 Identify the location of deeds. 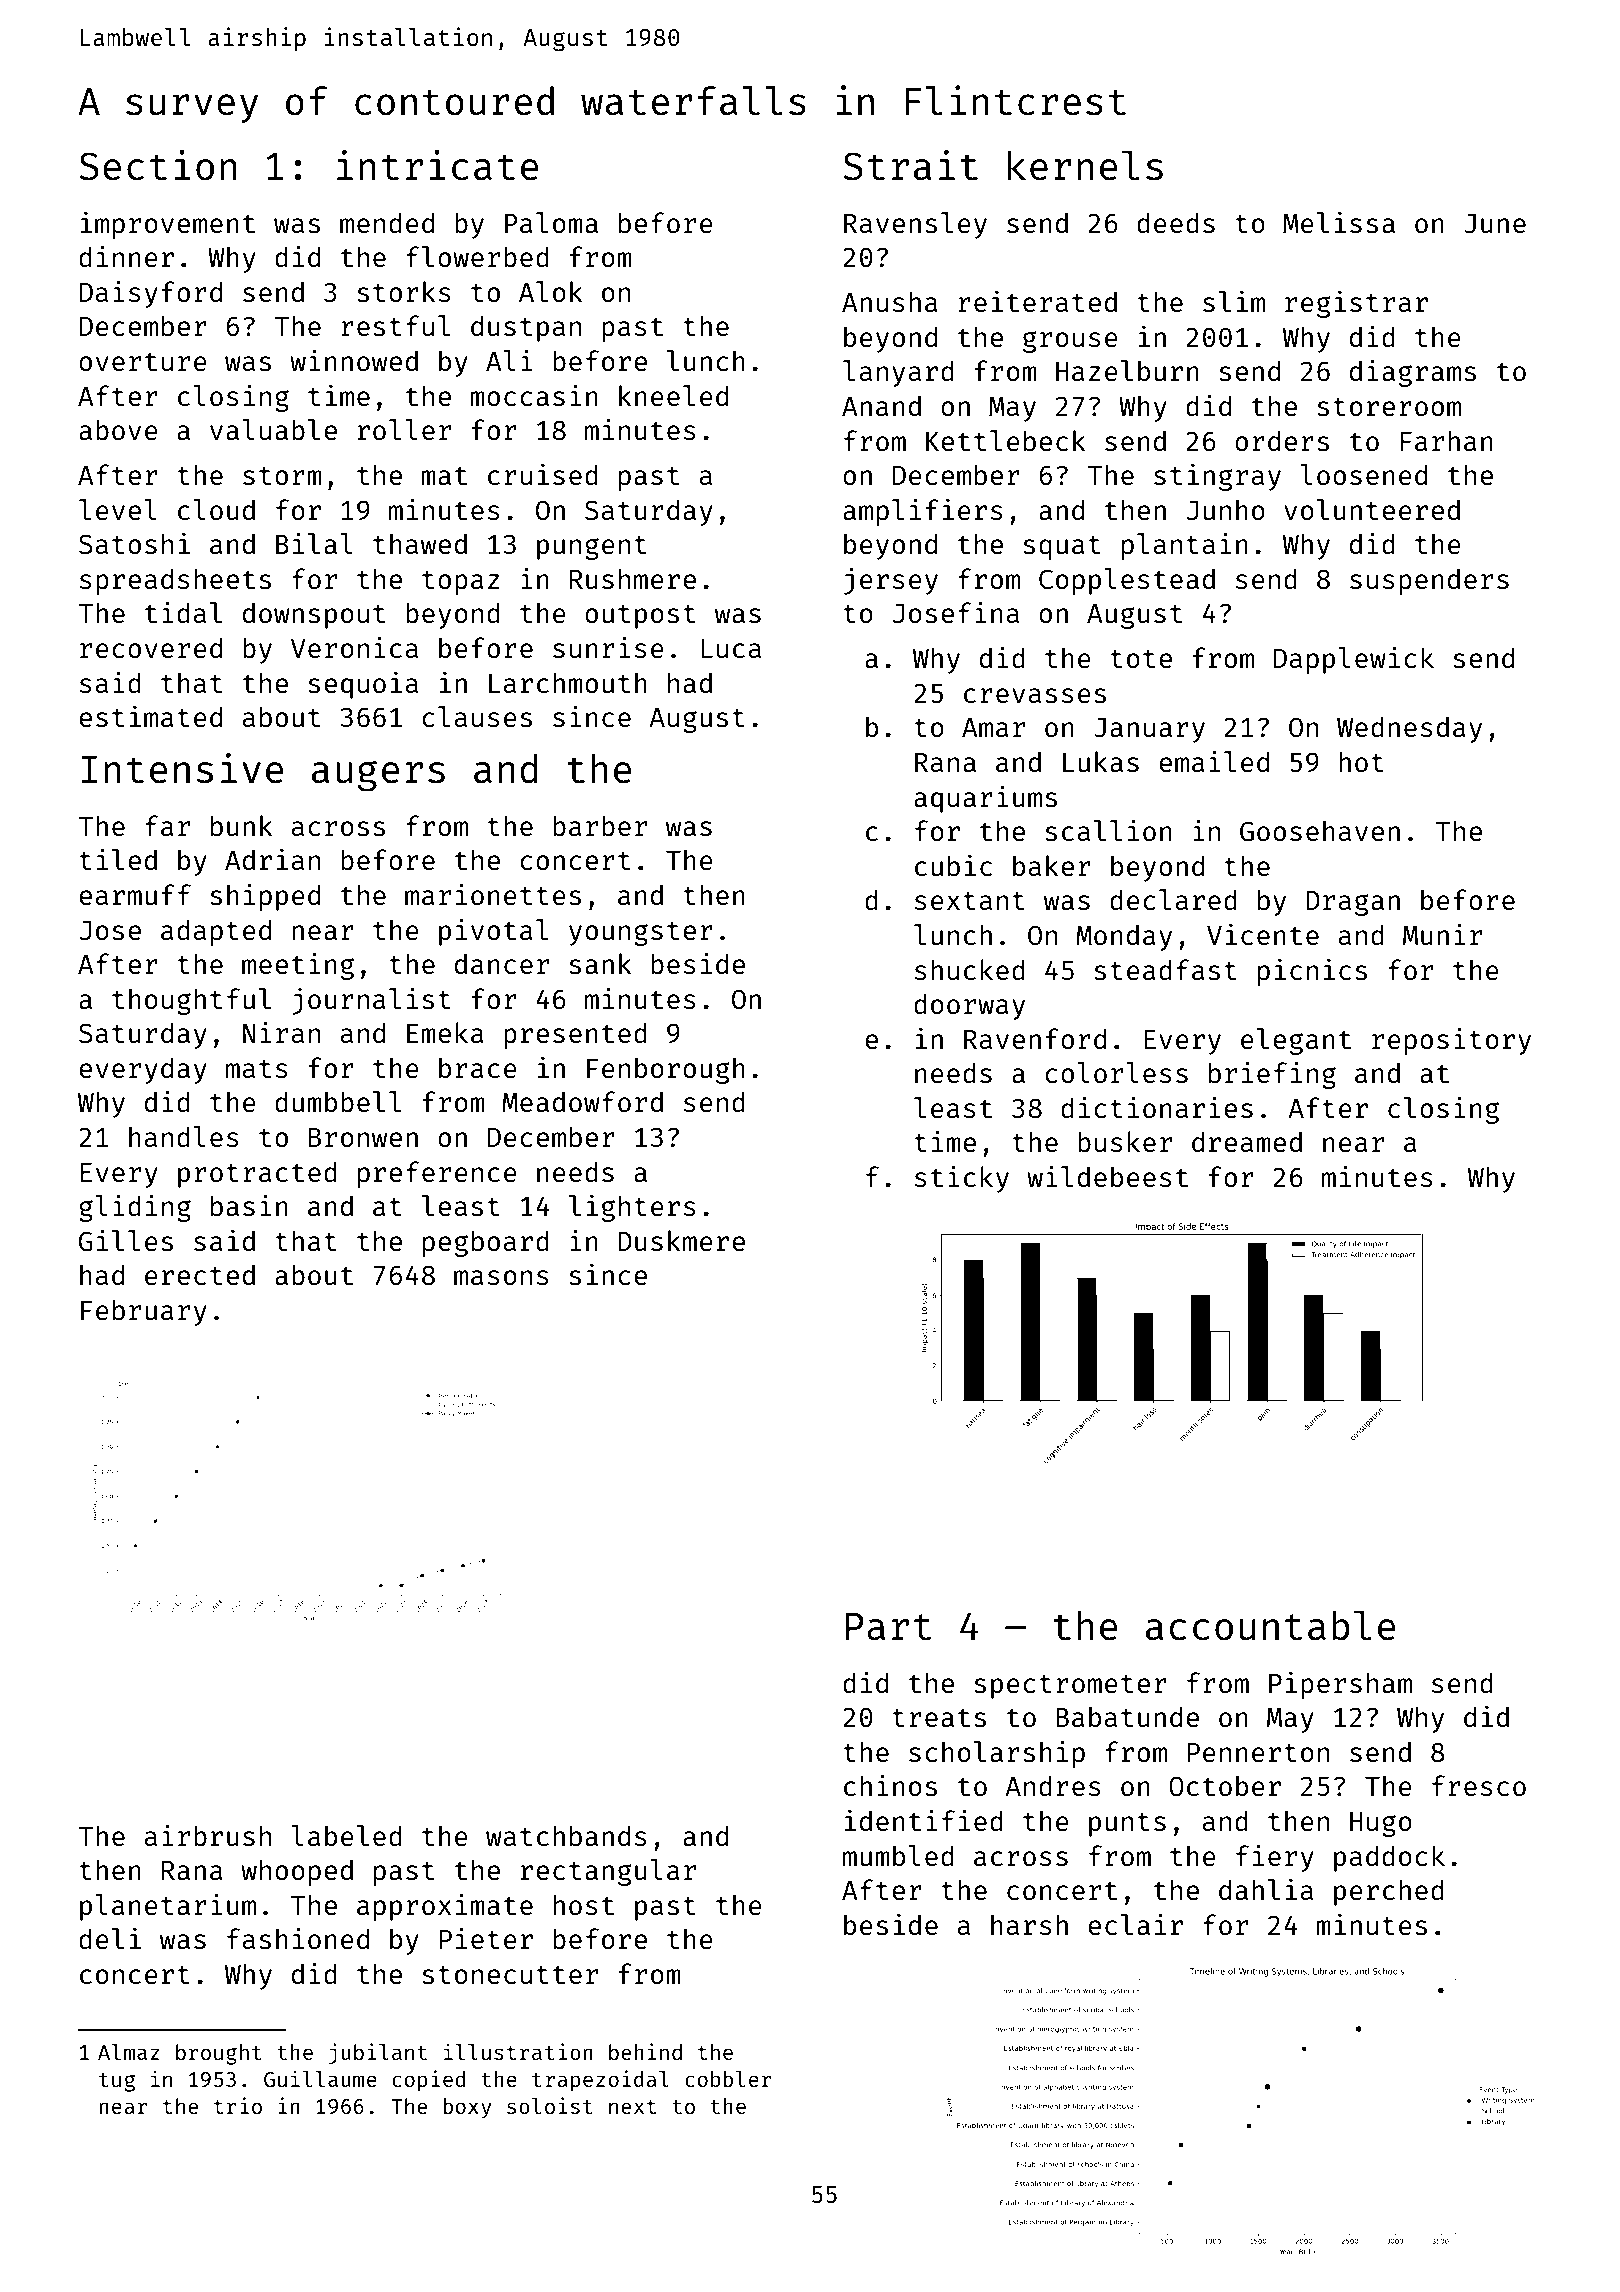
(1176, 222).
